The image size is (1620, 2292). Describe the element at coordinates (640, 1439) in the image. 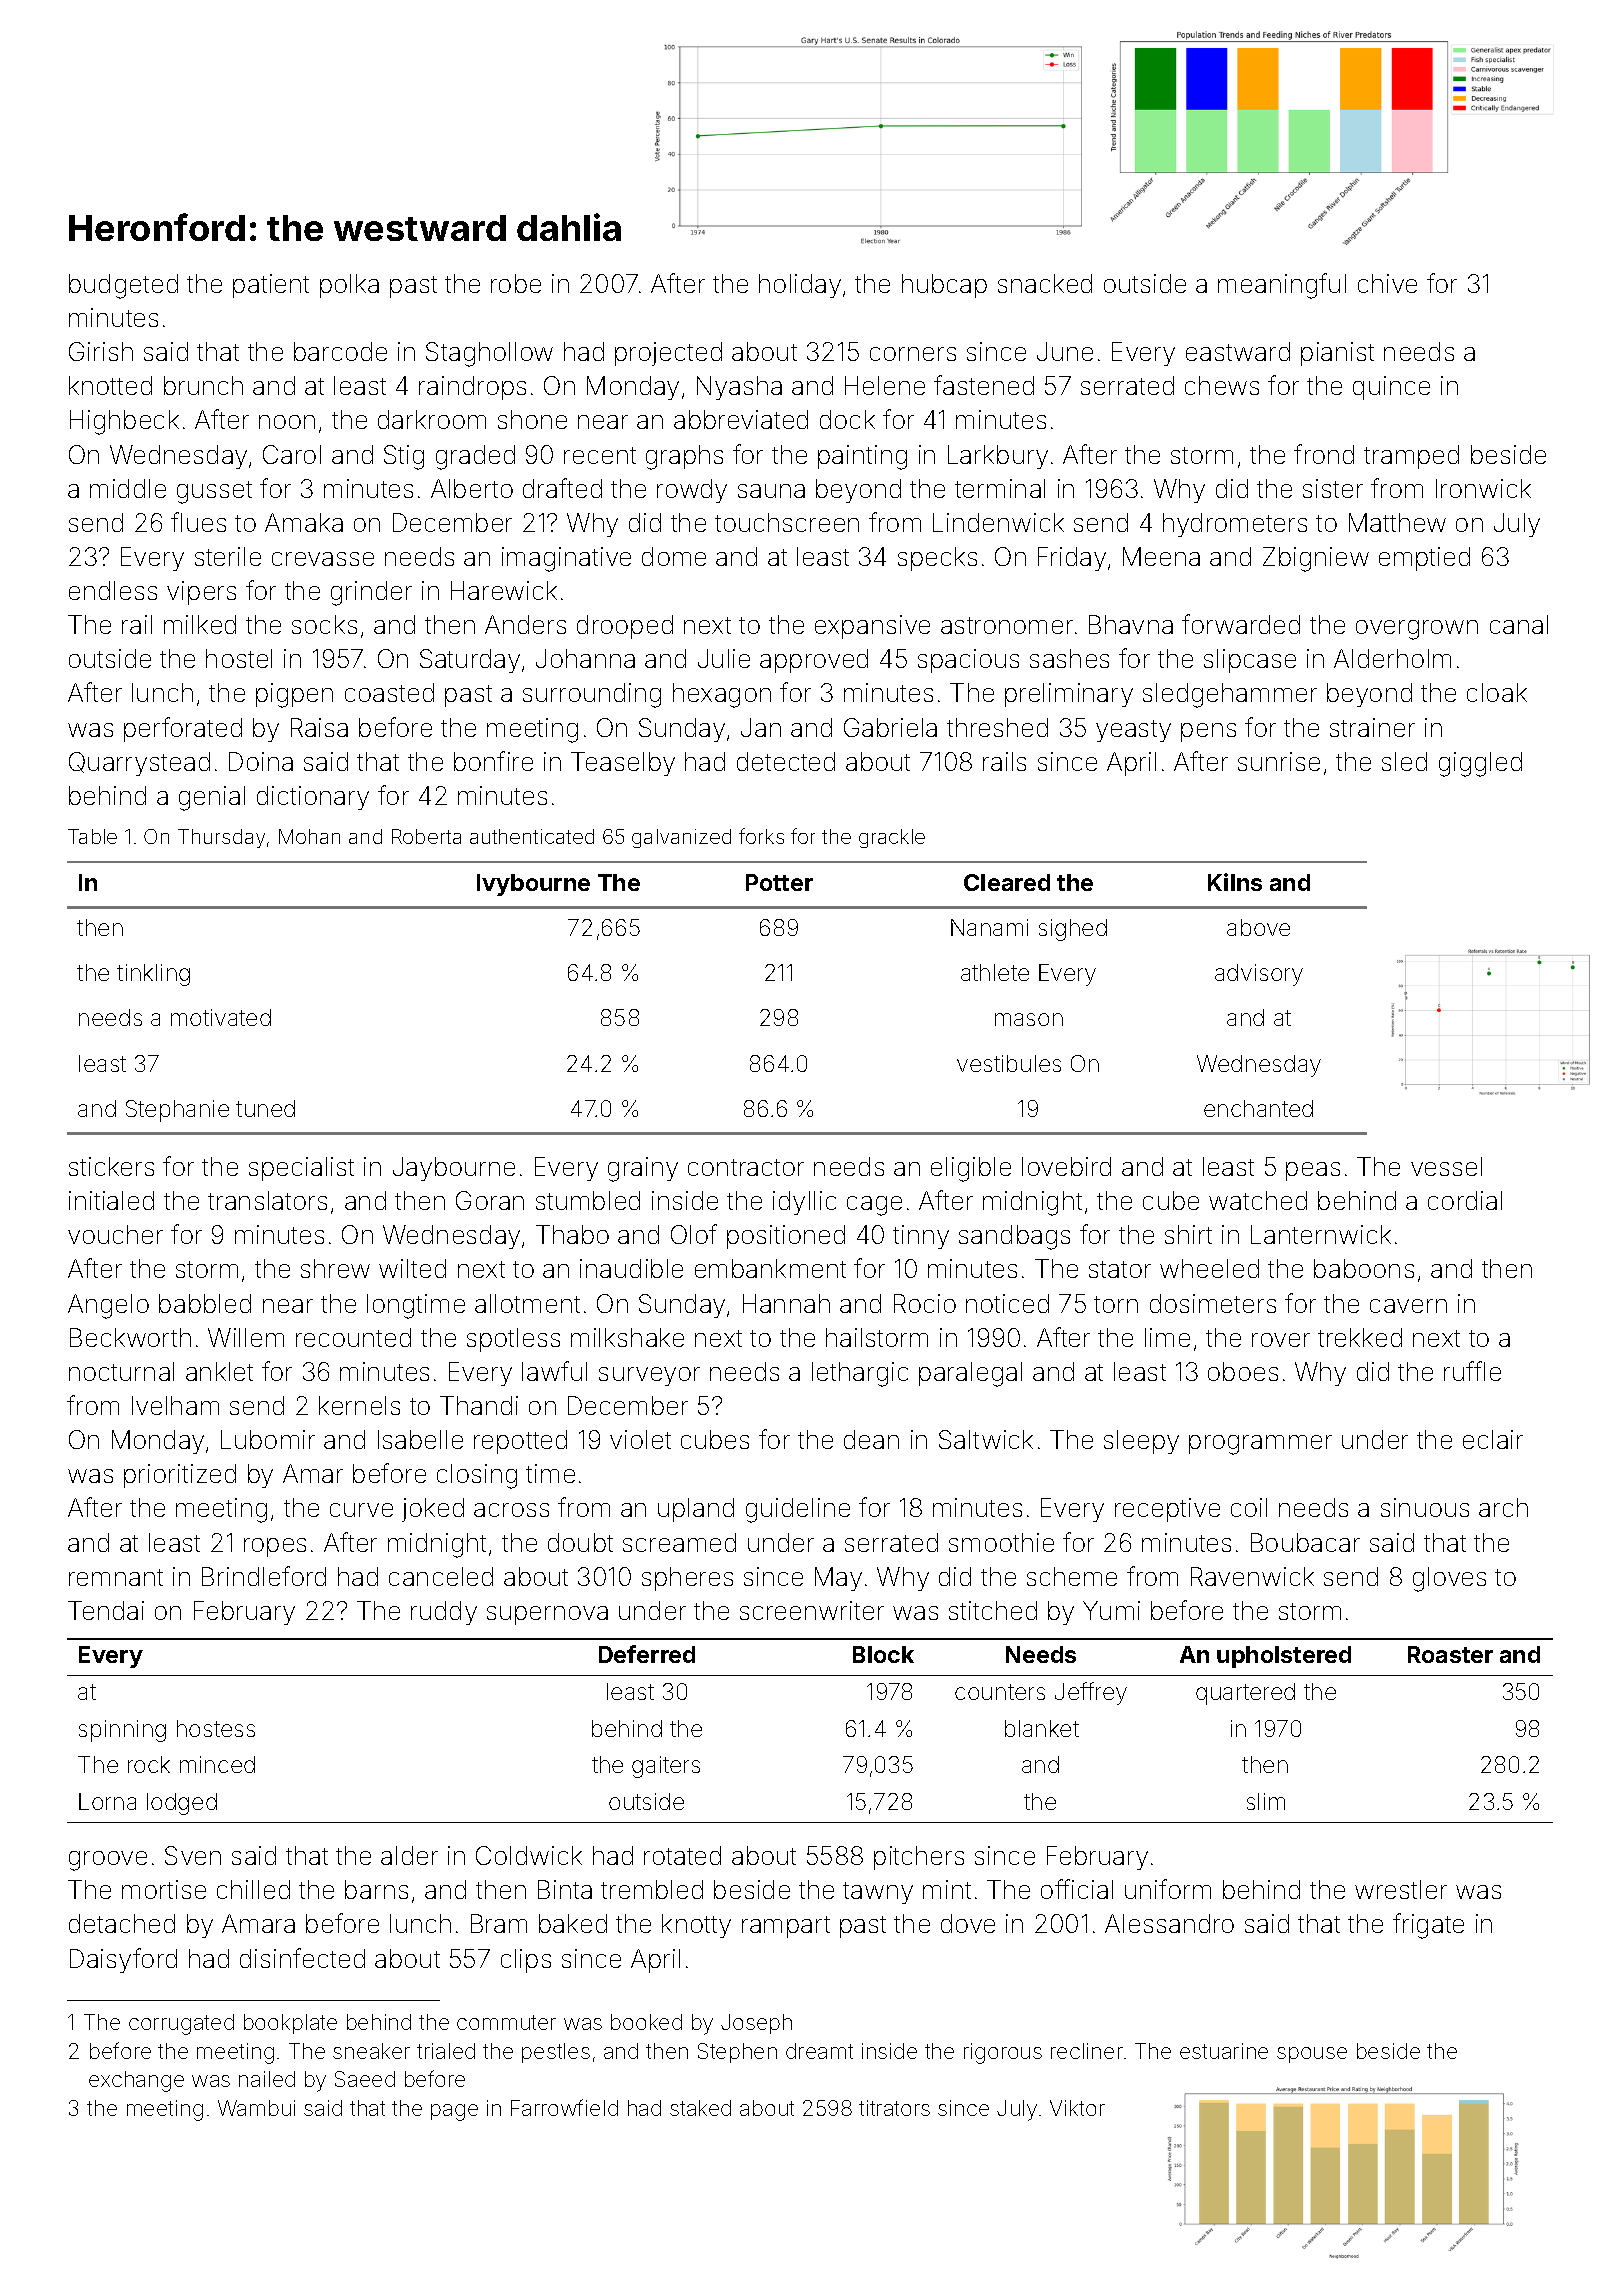

I see `violet` at that location.
